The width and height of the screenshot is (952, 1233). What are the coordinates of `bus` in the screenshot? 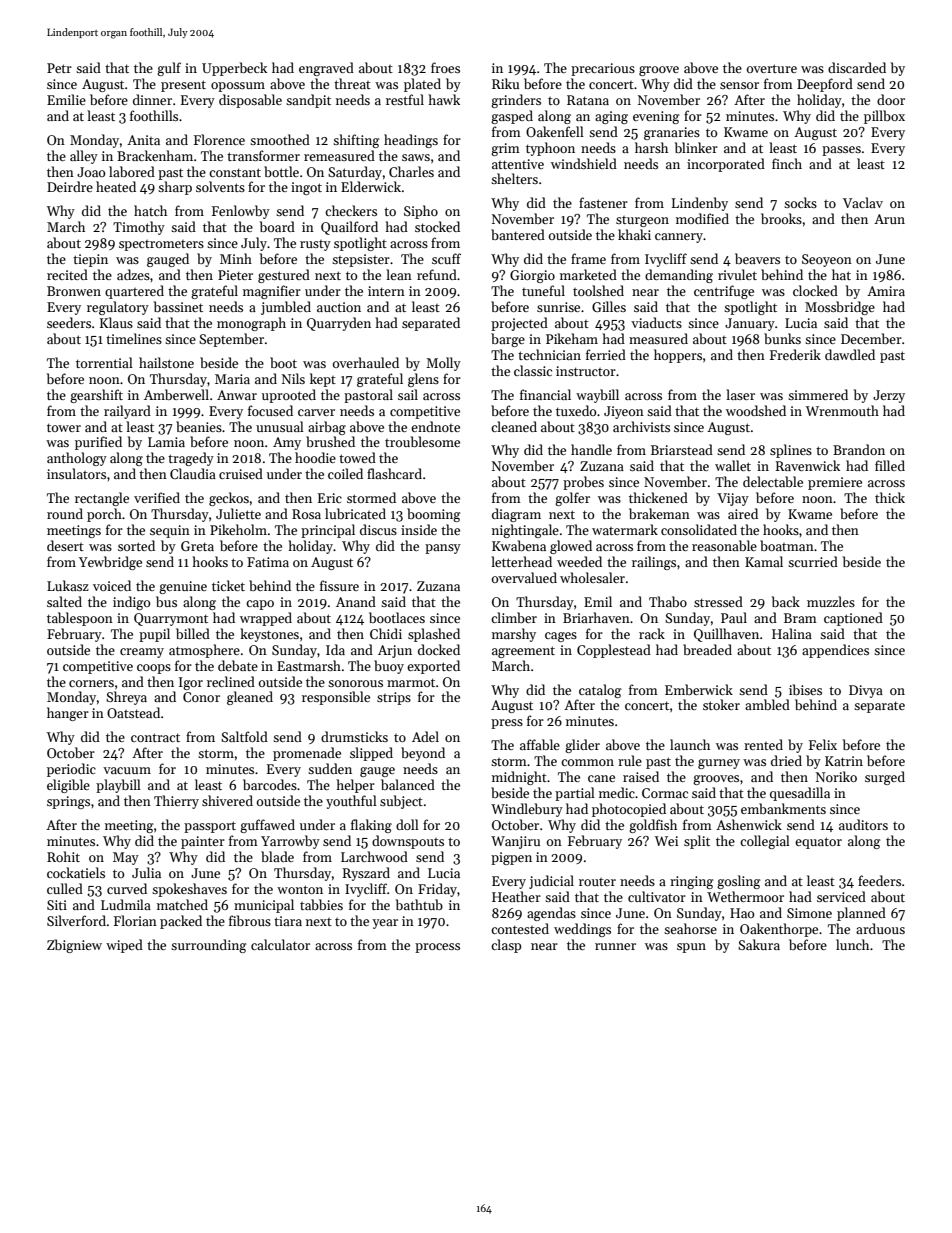 It's located at (166, 601).
